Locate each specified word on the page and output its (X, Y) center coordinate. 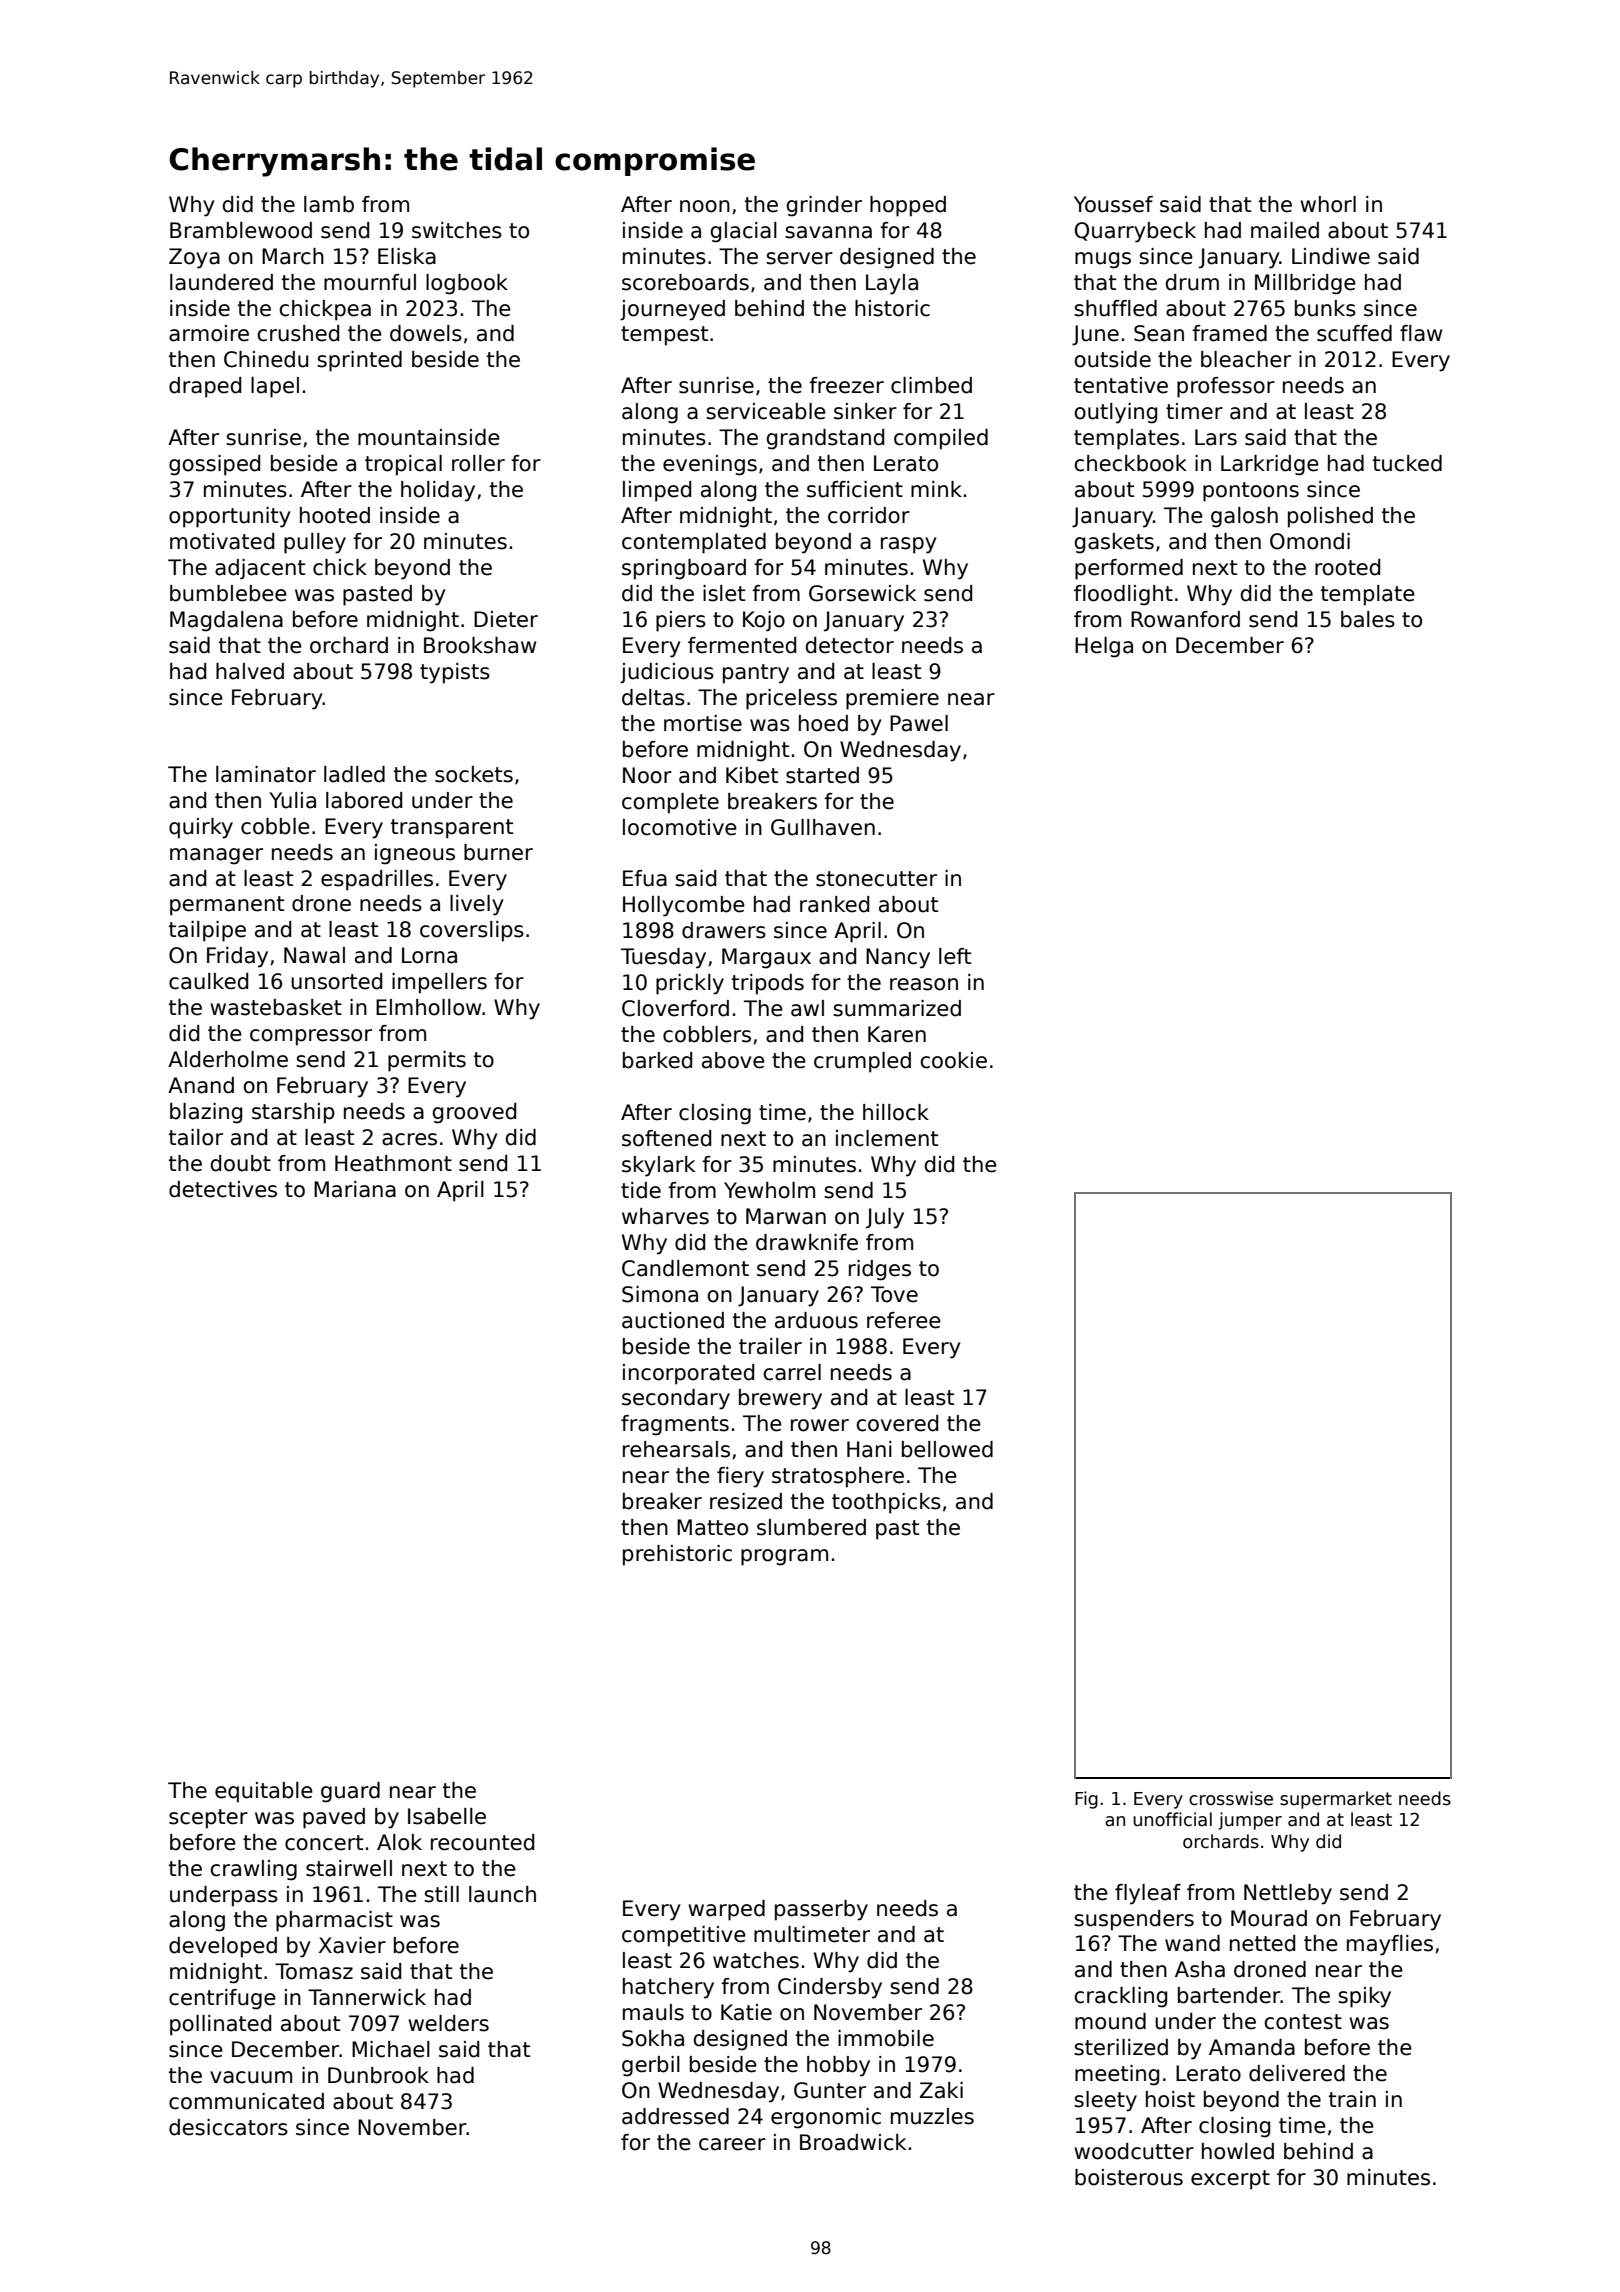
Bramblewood (241, 230)
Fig (1086, 1800)
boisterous (1129, 2177)
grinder (824, 206)
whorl (1328, 204)
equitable (264, 1792)
